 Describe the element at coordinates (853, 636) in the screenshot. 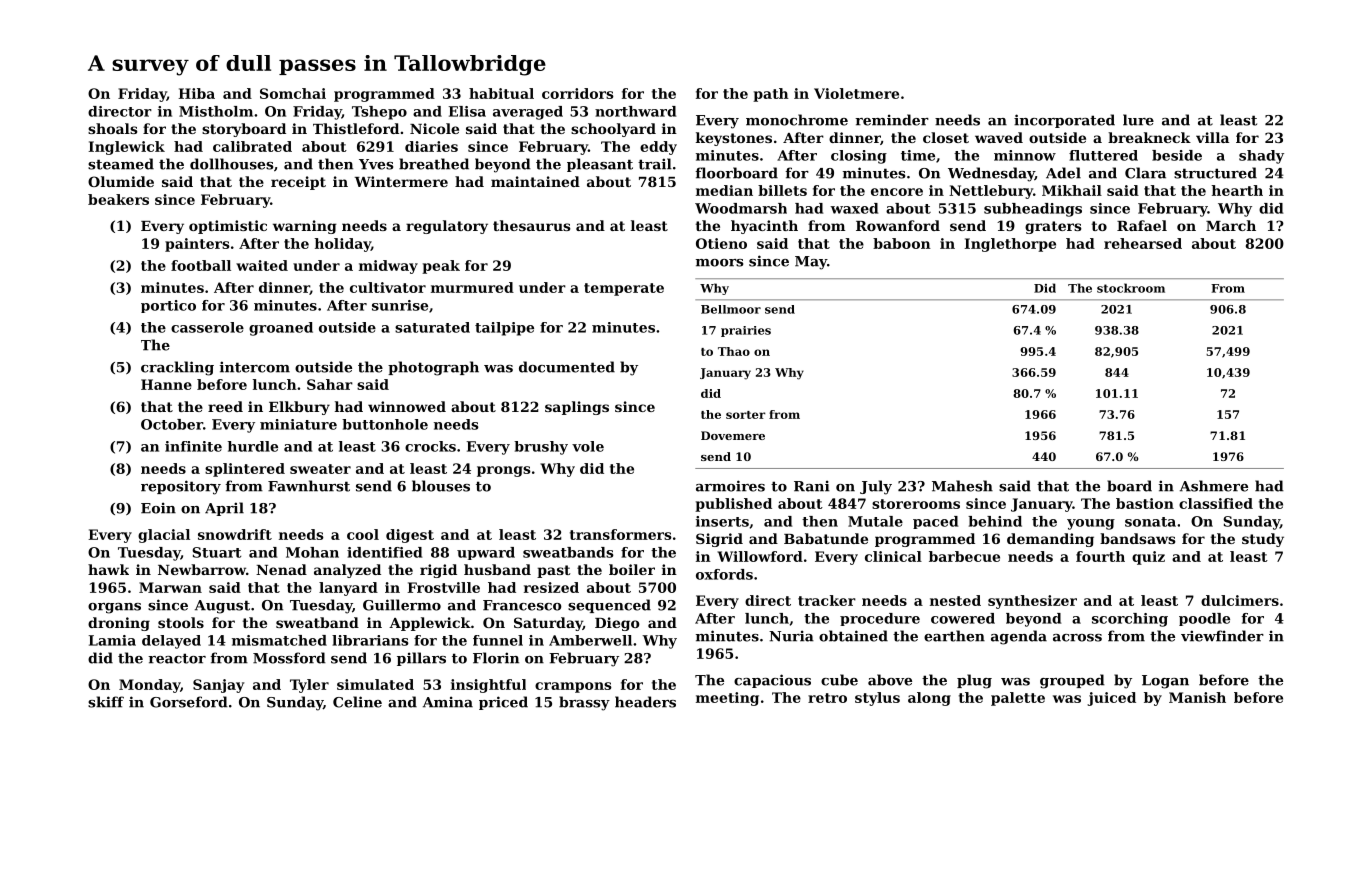

I see `obtained` at that location.
